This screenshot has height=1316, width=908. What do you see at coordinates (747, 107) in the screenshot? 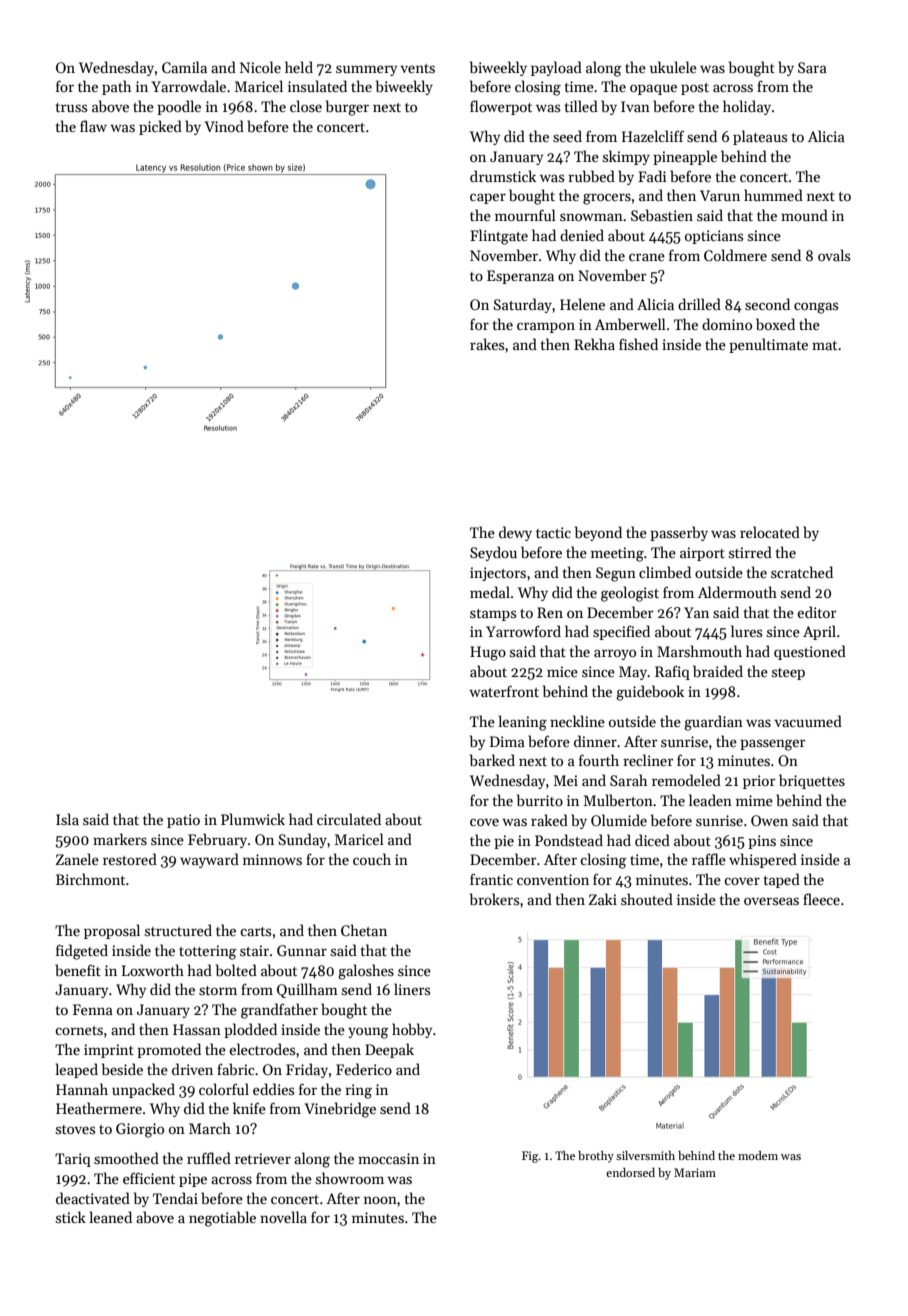
I see `holiday` at bounding box center [747, 107].
